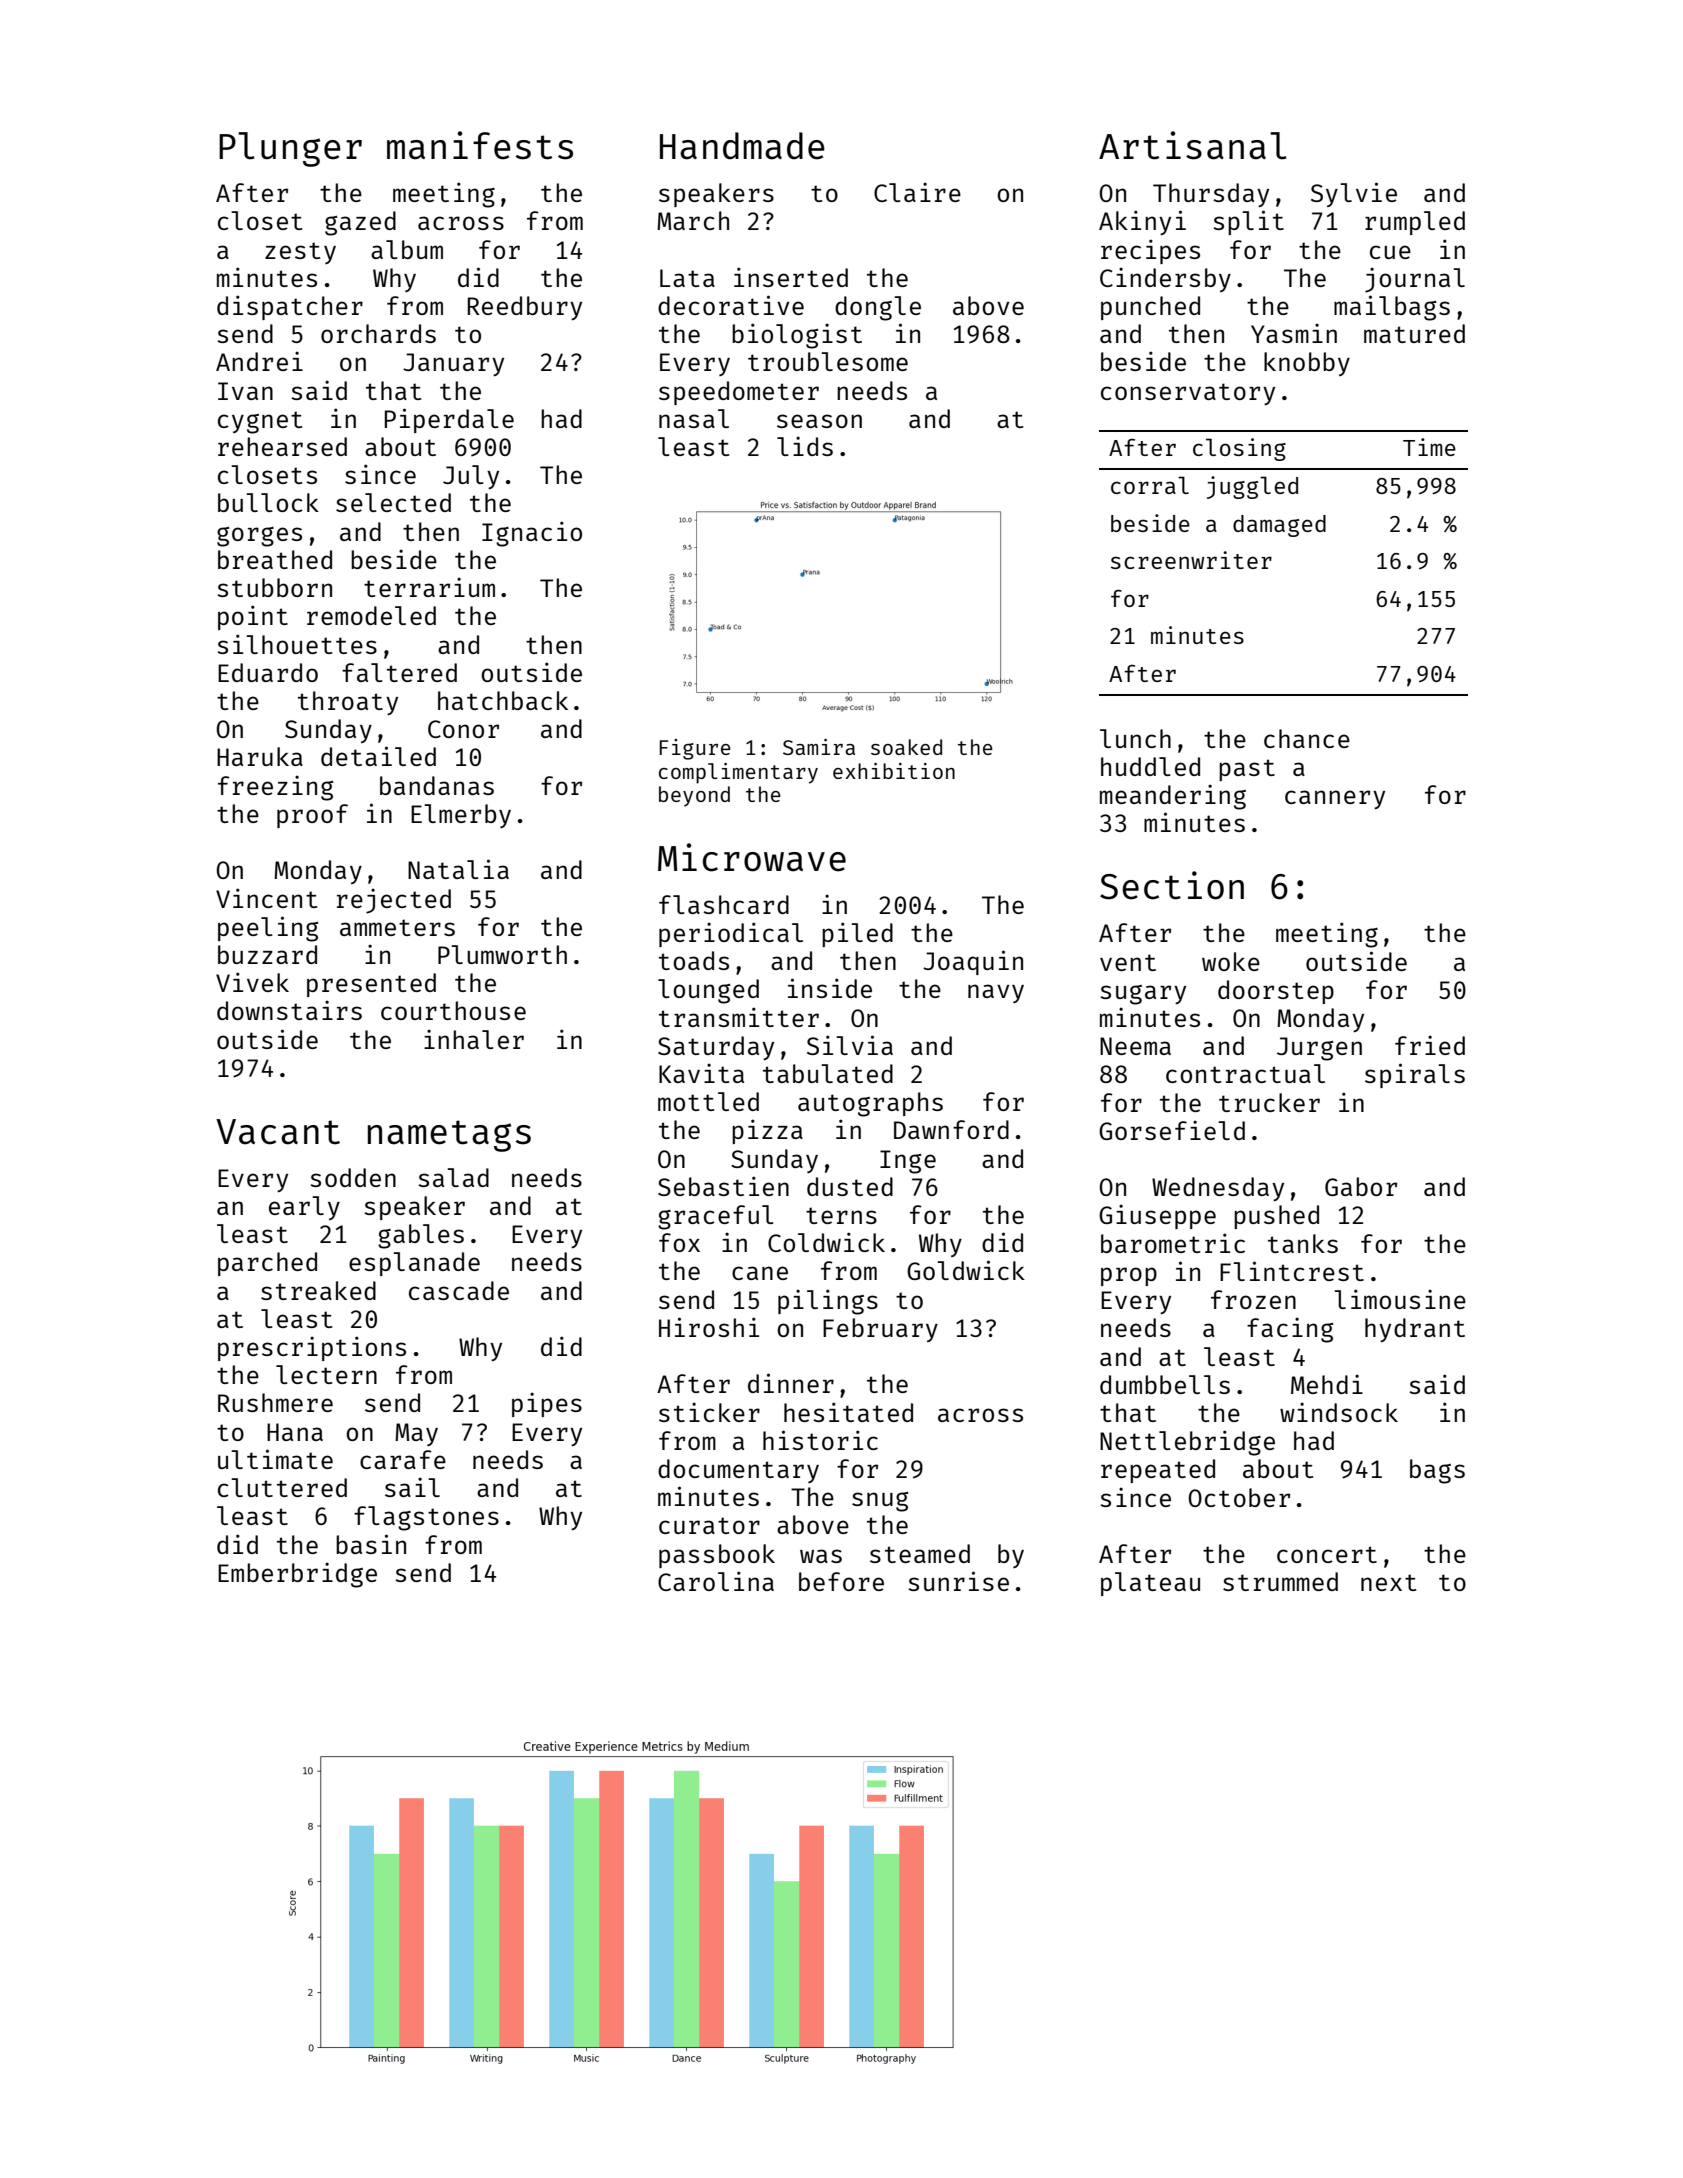 This screenshot has width=1683, height=2178. Describe the element at coordinates (458, 869) in the screenshot. I see `Natalia` at that location.
